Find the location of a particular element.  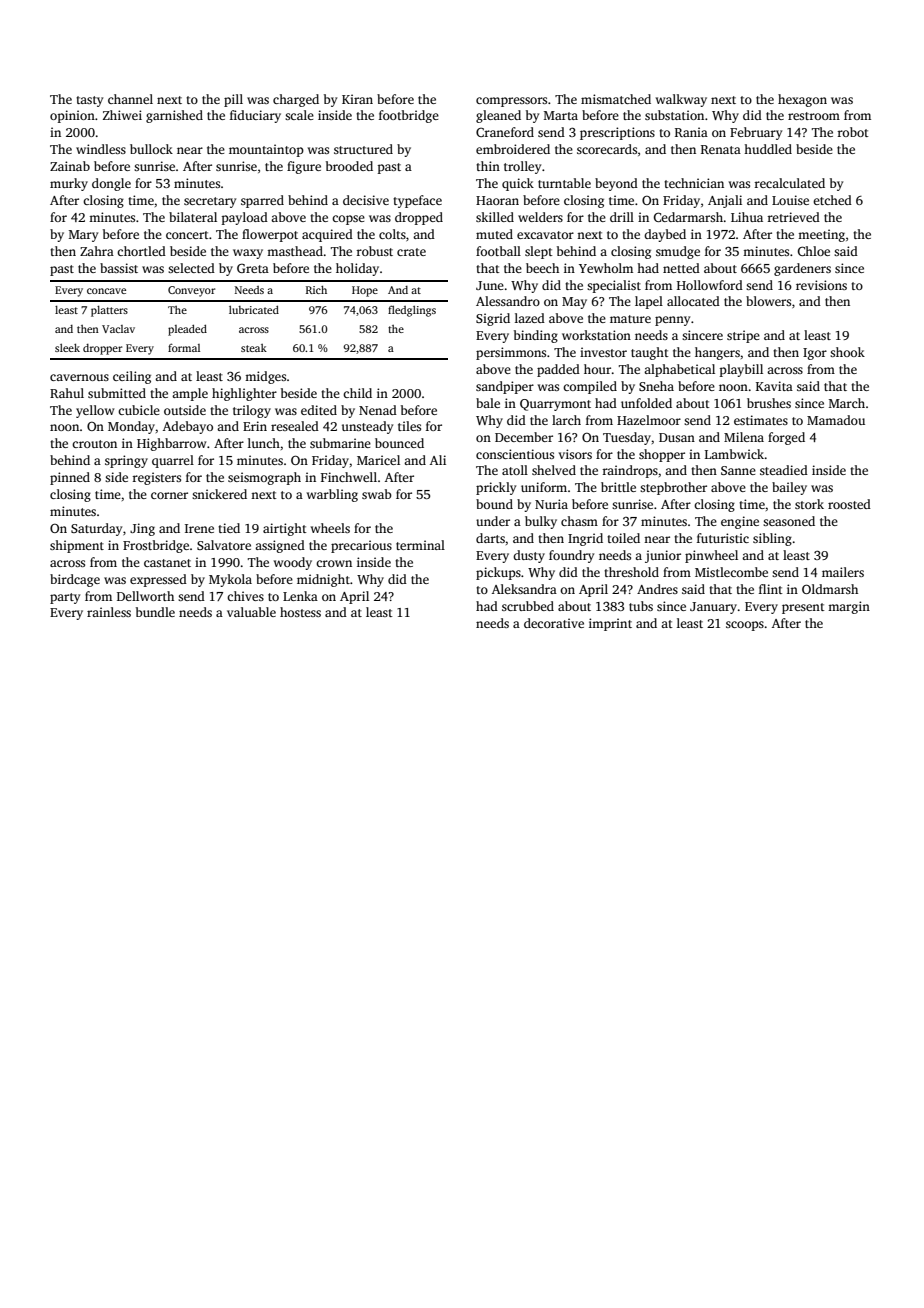

stripe is located at coordinates (743, 336).
